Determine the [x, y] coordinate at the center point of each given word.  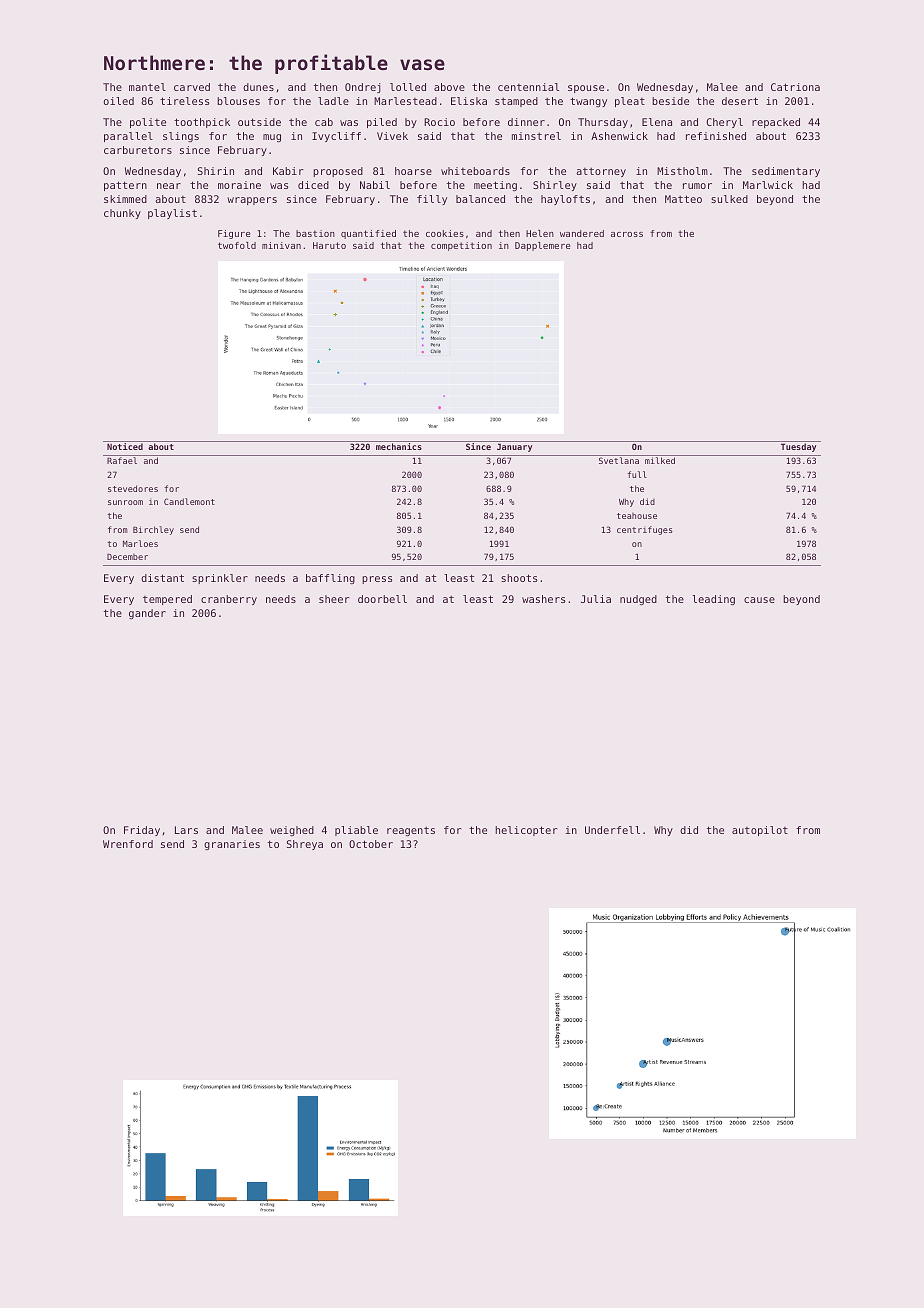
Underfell [612, 830]
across [627, 234]
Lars [186, 830]
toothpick [202, 123]
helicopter [526, 831]
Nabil [375, 185]
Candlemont [189, 501]
